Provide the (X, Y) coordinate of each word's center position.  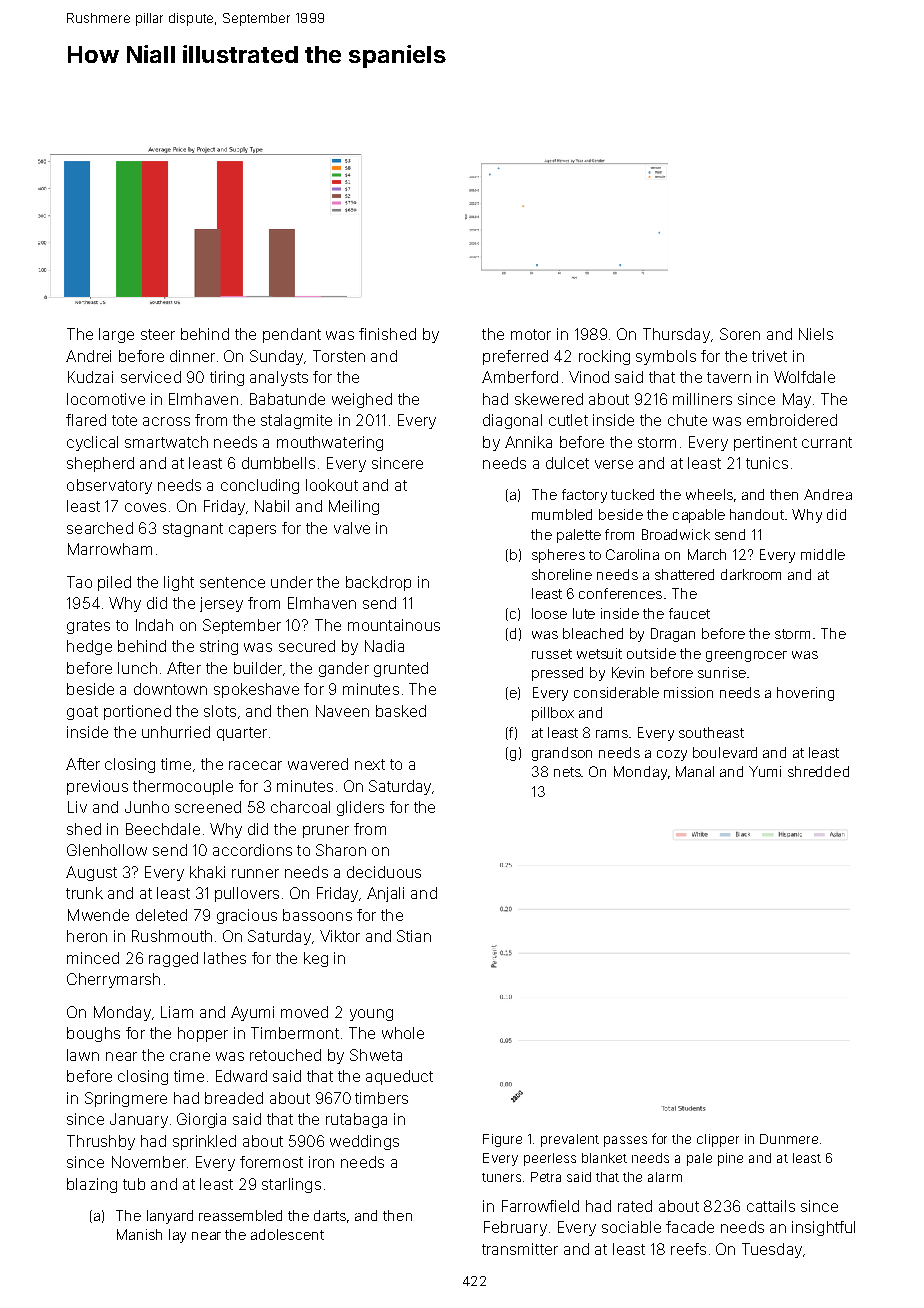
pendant (292, 335)
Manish (139, 1234)
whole (403, 1033)
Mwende (98, 915)
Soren (740, 334)
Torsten (339, 356)
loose (549, 613)
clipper (718, 1140)
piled (114, 583)
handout (757, 514)
